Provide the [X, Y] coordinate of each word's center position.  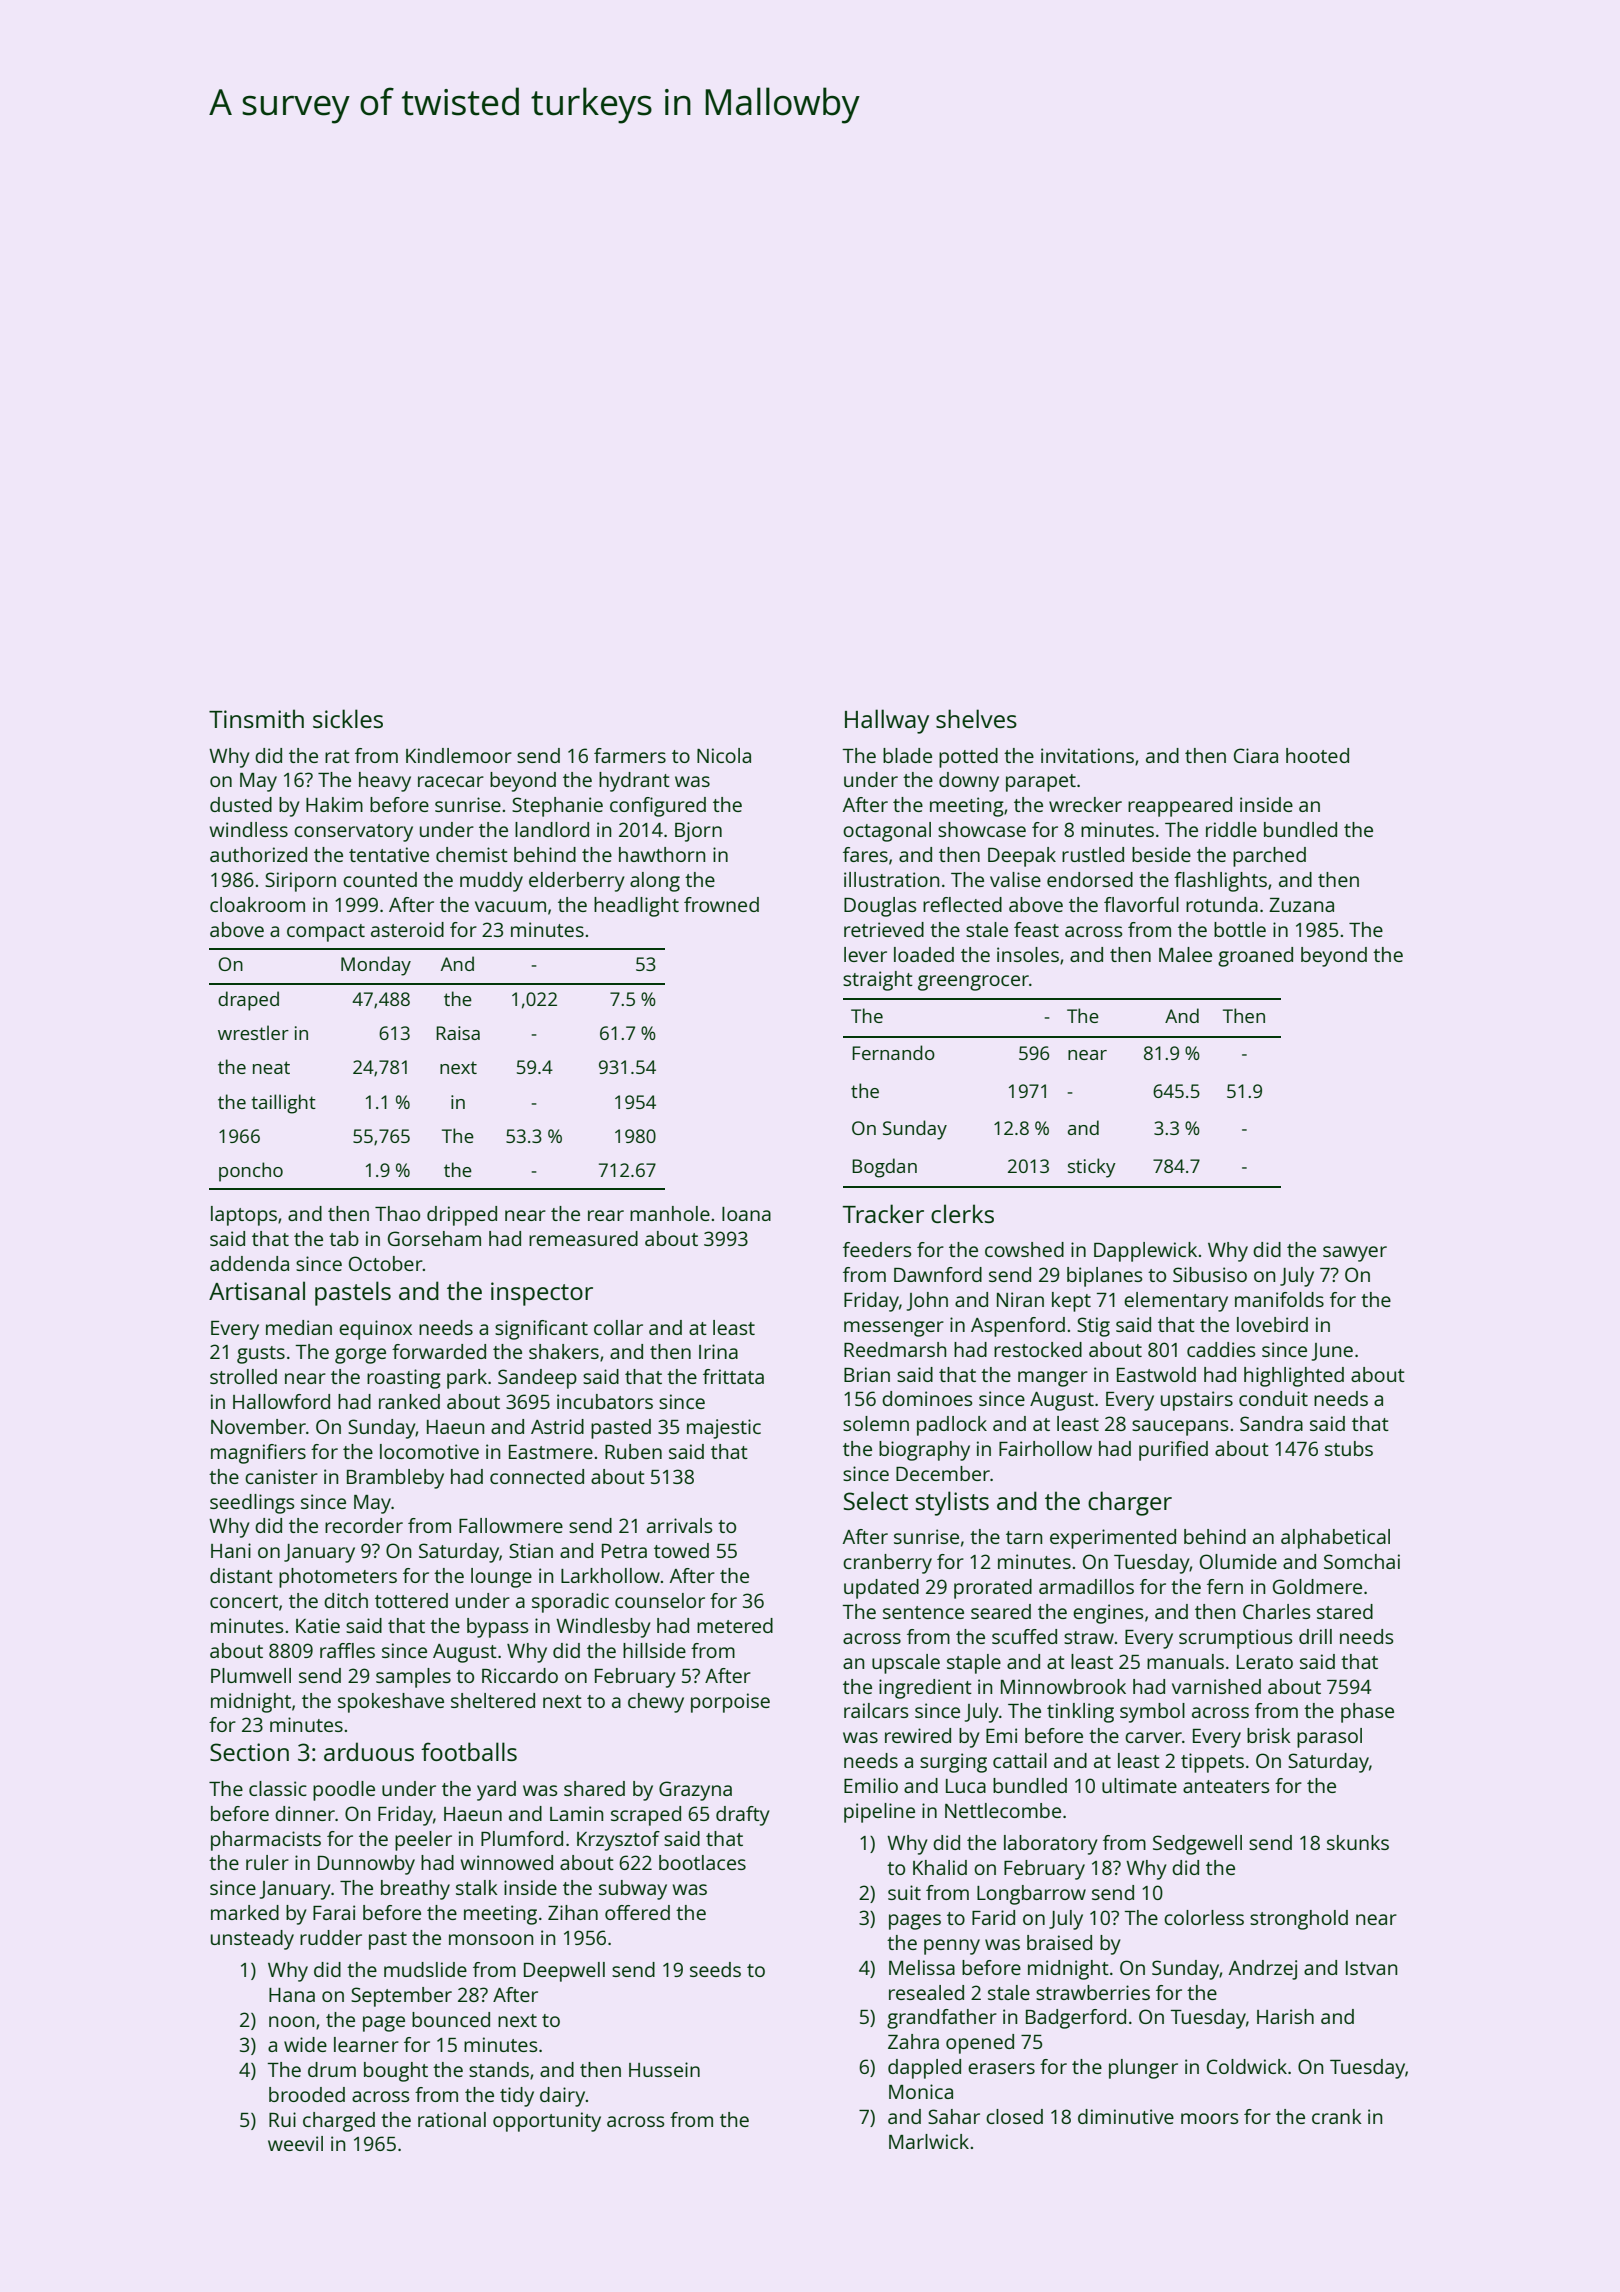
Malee [1185, 954]
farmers [630, 755]
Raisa [458, 1033]
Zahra [913, 2041]
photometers [338, 1578]
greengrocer [973, 983]
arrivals [679, 1525]
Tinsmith [256, 718]
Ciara [1256, 755]
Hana [292, 1995]
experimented [1113, 1539]
